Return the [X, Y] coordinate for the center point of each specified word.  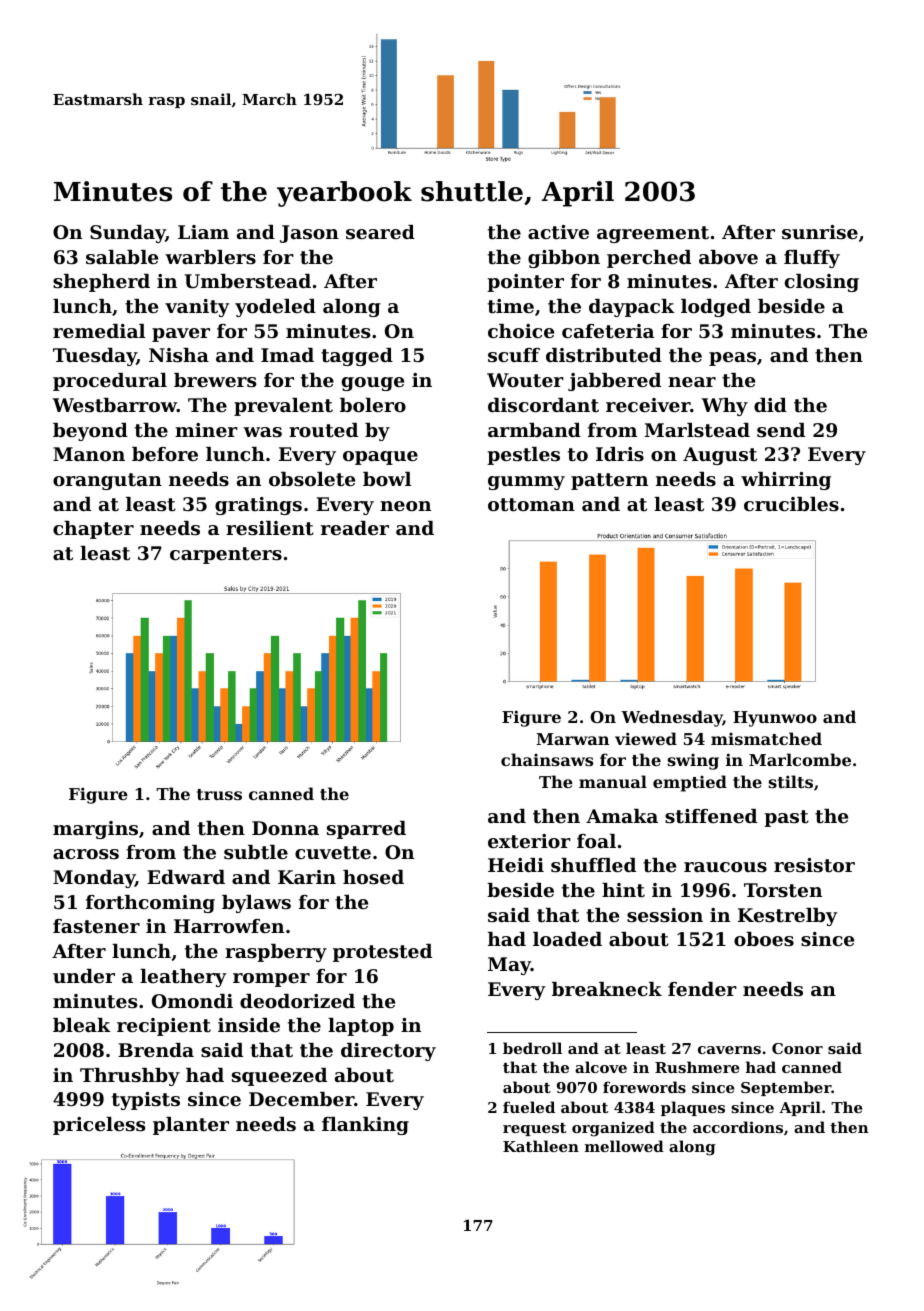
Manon [89, 454]
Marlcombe [800, 759]
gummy [526, 483]
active [558, 232]
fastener [96, 926]
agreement [653, 234]
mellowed [624, 1146]
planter [191, 1126]
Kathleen [541, 1146]
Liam [203, 232]
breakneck [607, 989]
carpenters [226, 555]
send [781, 430]
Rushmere [697, 1067]
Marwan [572, 739]
